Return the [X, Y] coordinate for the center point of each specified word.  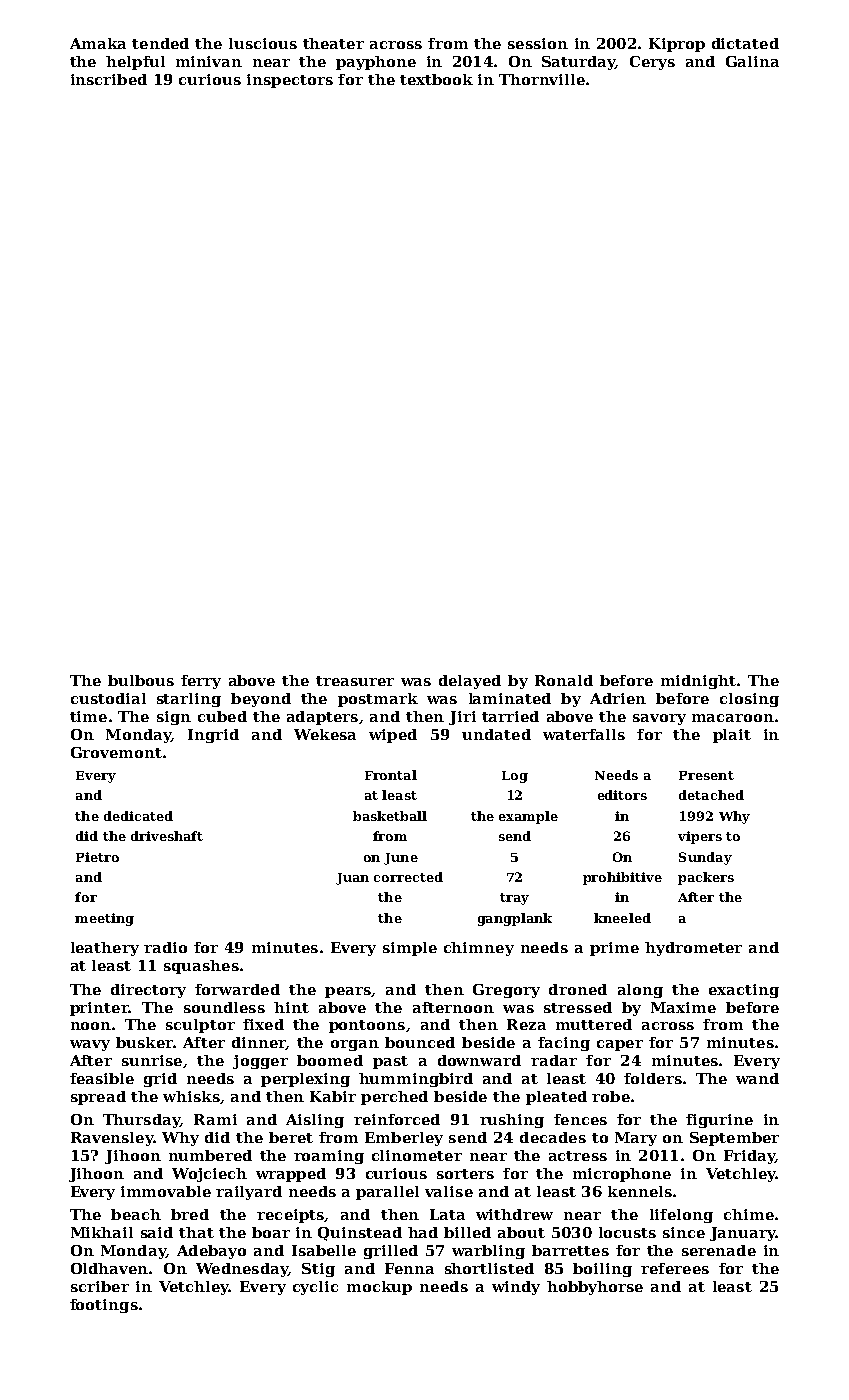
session [538, 43]
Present [706, 775]
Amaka [98, 43]
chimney [479, 949]
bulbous [141, 680]
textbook [436, 79]
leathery [105, 949]
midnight [698, 682]
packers [706, 878]
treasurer [355, 681]
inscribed [109, 79]
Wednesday [242, 1270]
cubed [222, 716]
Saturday [578, 63]
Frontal [391, 775]
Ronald [564, 680]
